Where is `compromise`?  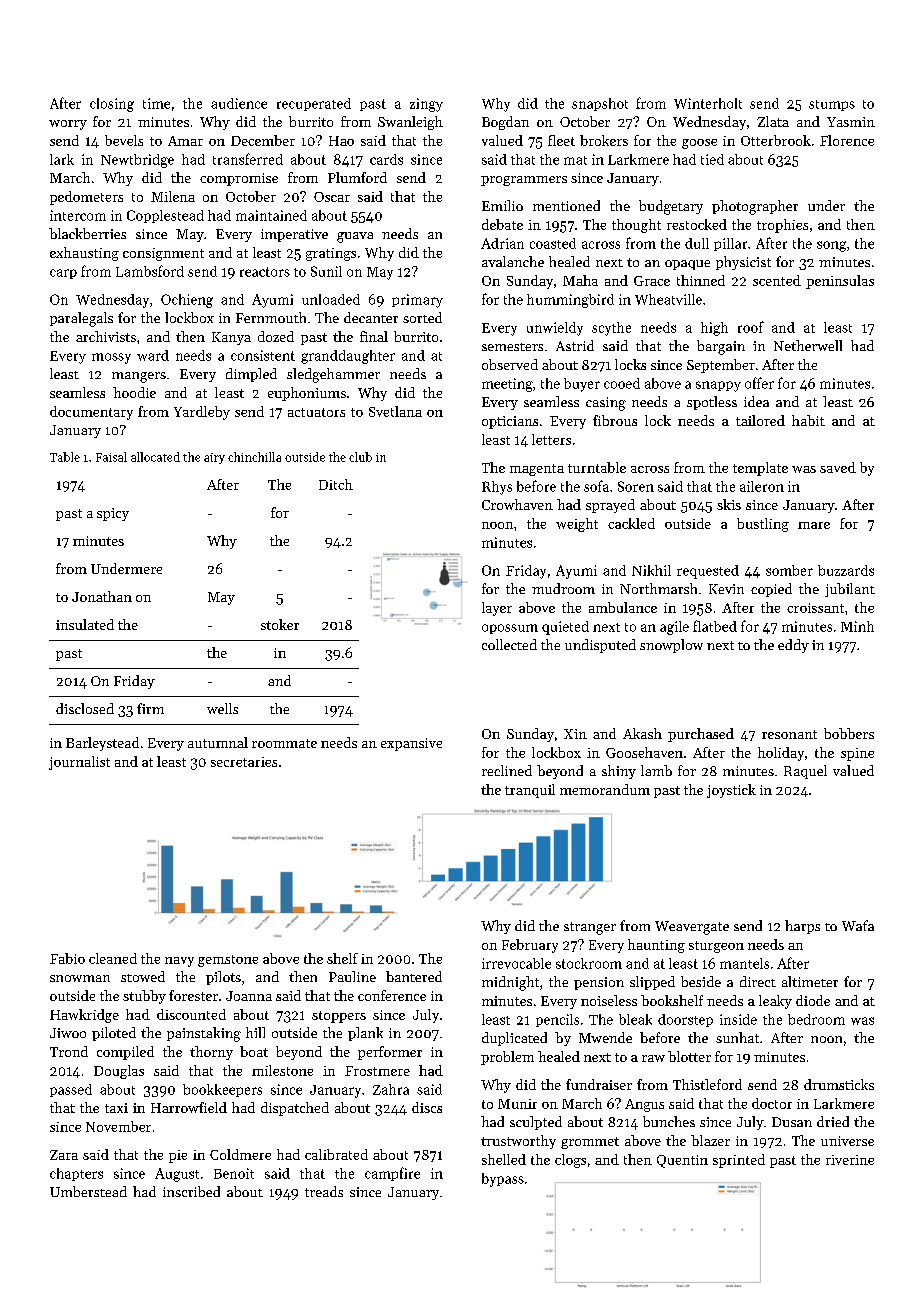
compromise is located at coordinates (239, 179).
